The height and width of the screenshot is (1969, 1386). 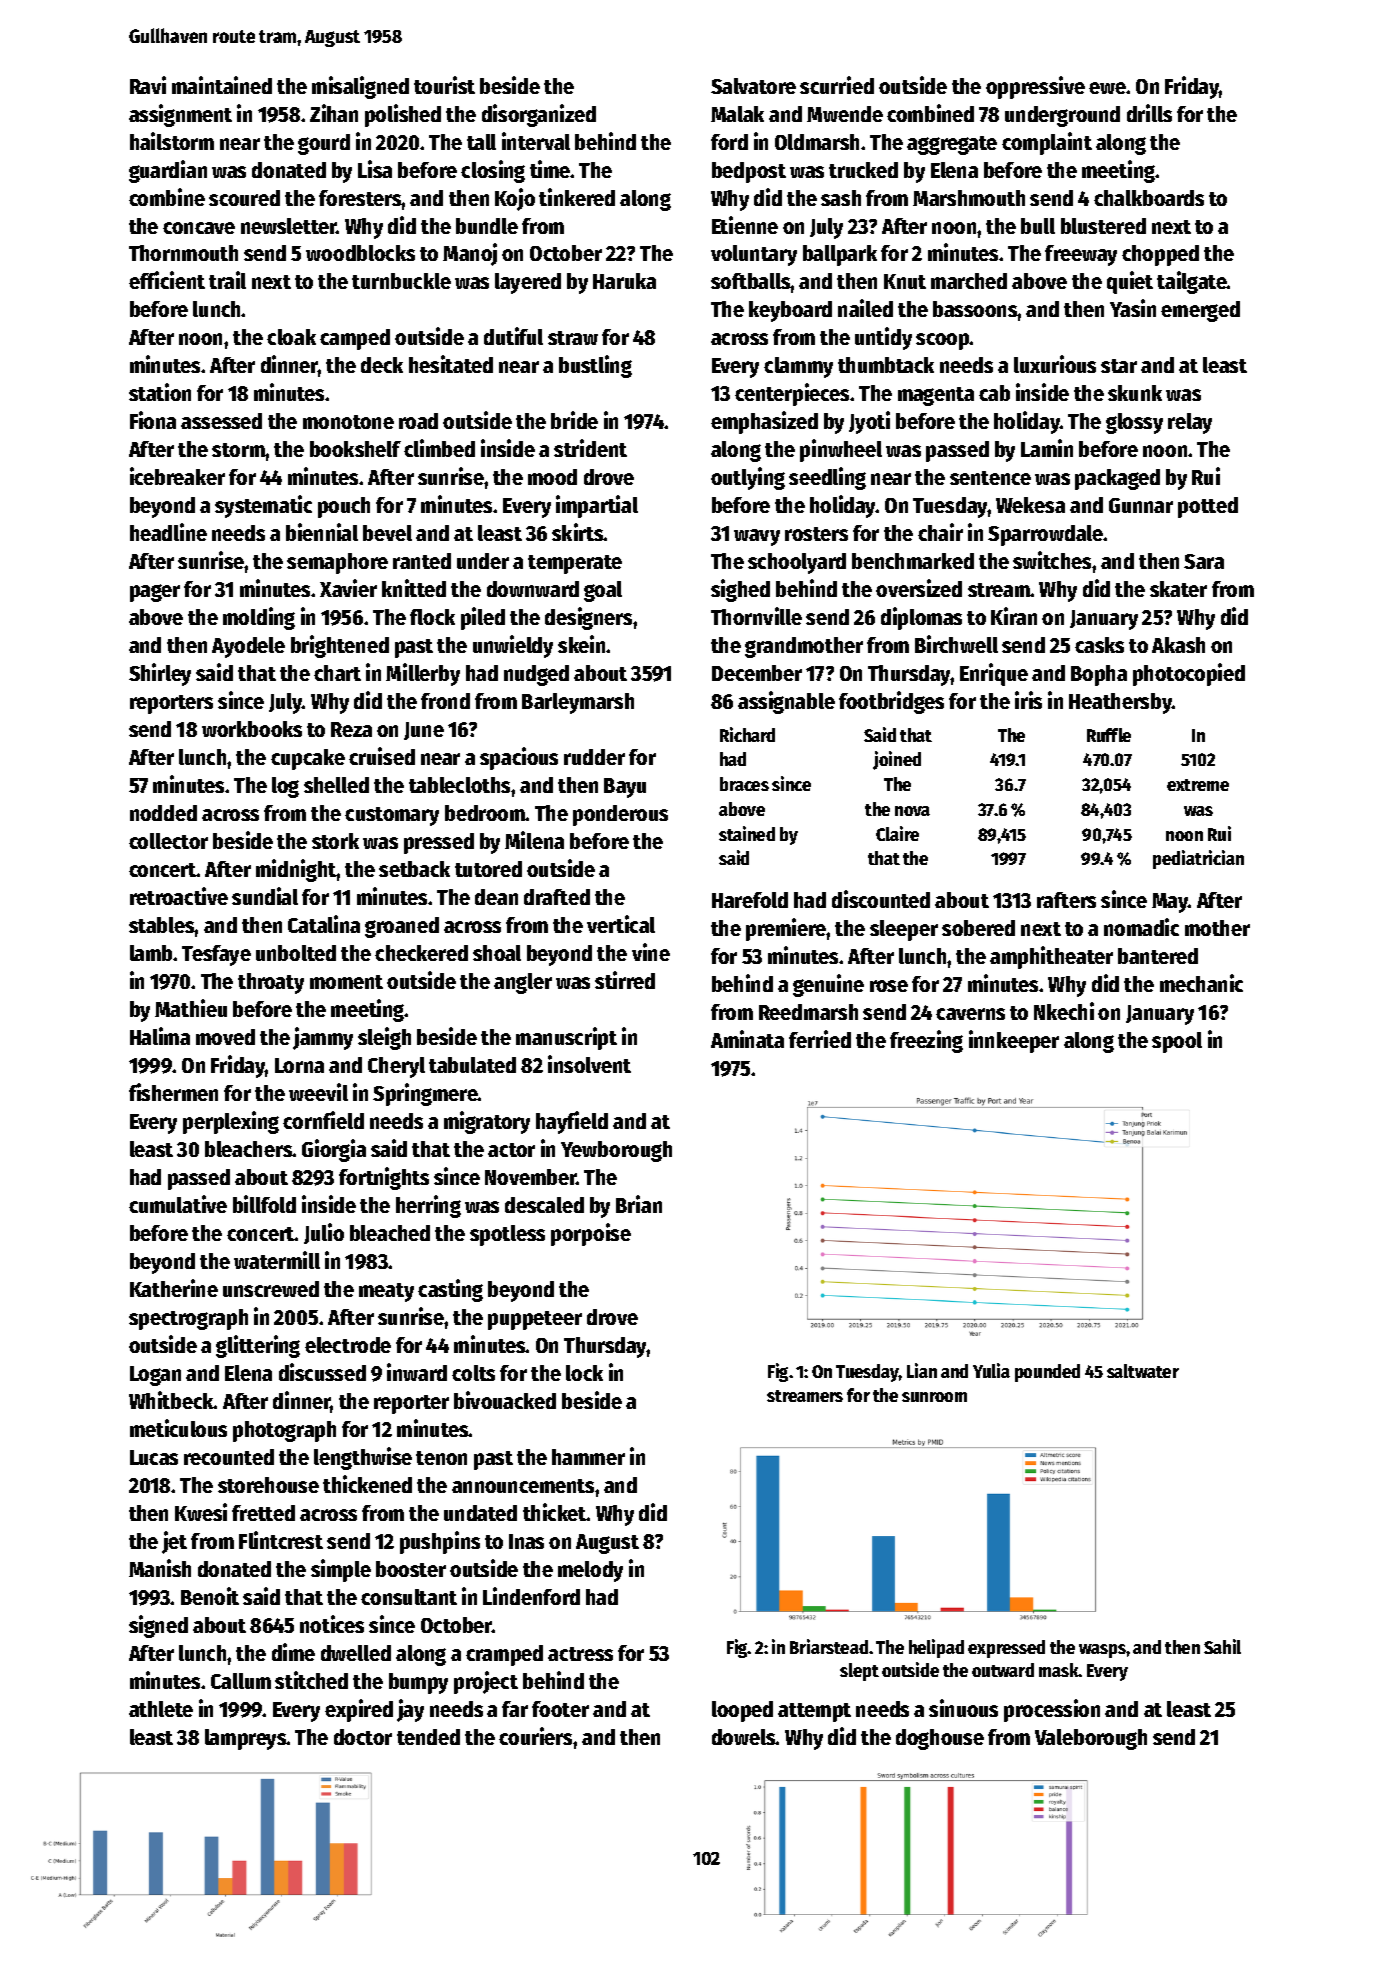 What do you see at coordinates (625, 980) in the screenshot?
I see `stirred` at bounding box center [625, 980].
